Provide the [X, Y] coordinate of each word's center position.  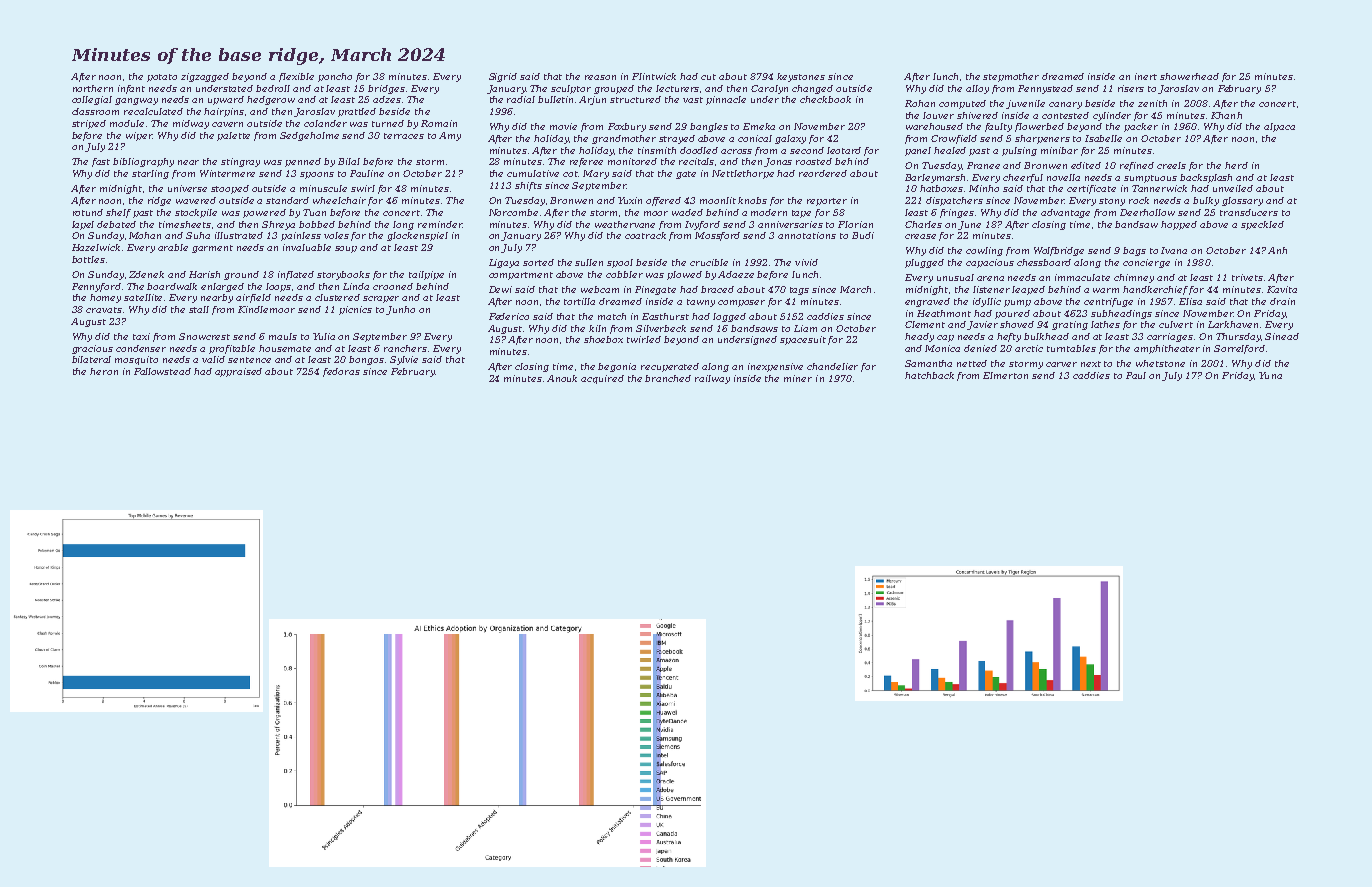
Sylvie [404, 360]
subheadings [1121, 314]
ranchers [405, 348]
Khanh [1226, 115]
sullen [589, 262]
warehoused [934, 126]
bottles [88, 259]
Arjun [592, 100]
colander [325, 123]
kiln [597, 328]
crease [920, 236]
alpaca [1279, 127]
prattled [357, 112]
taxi [141, 336]
